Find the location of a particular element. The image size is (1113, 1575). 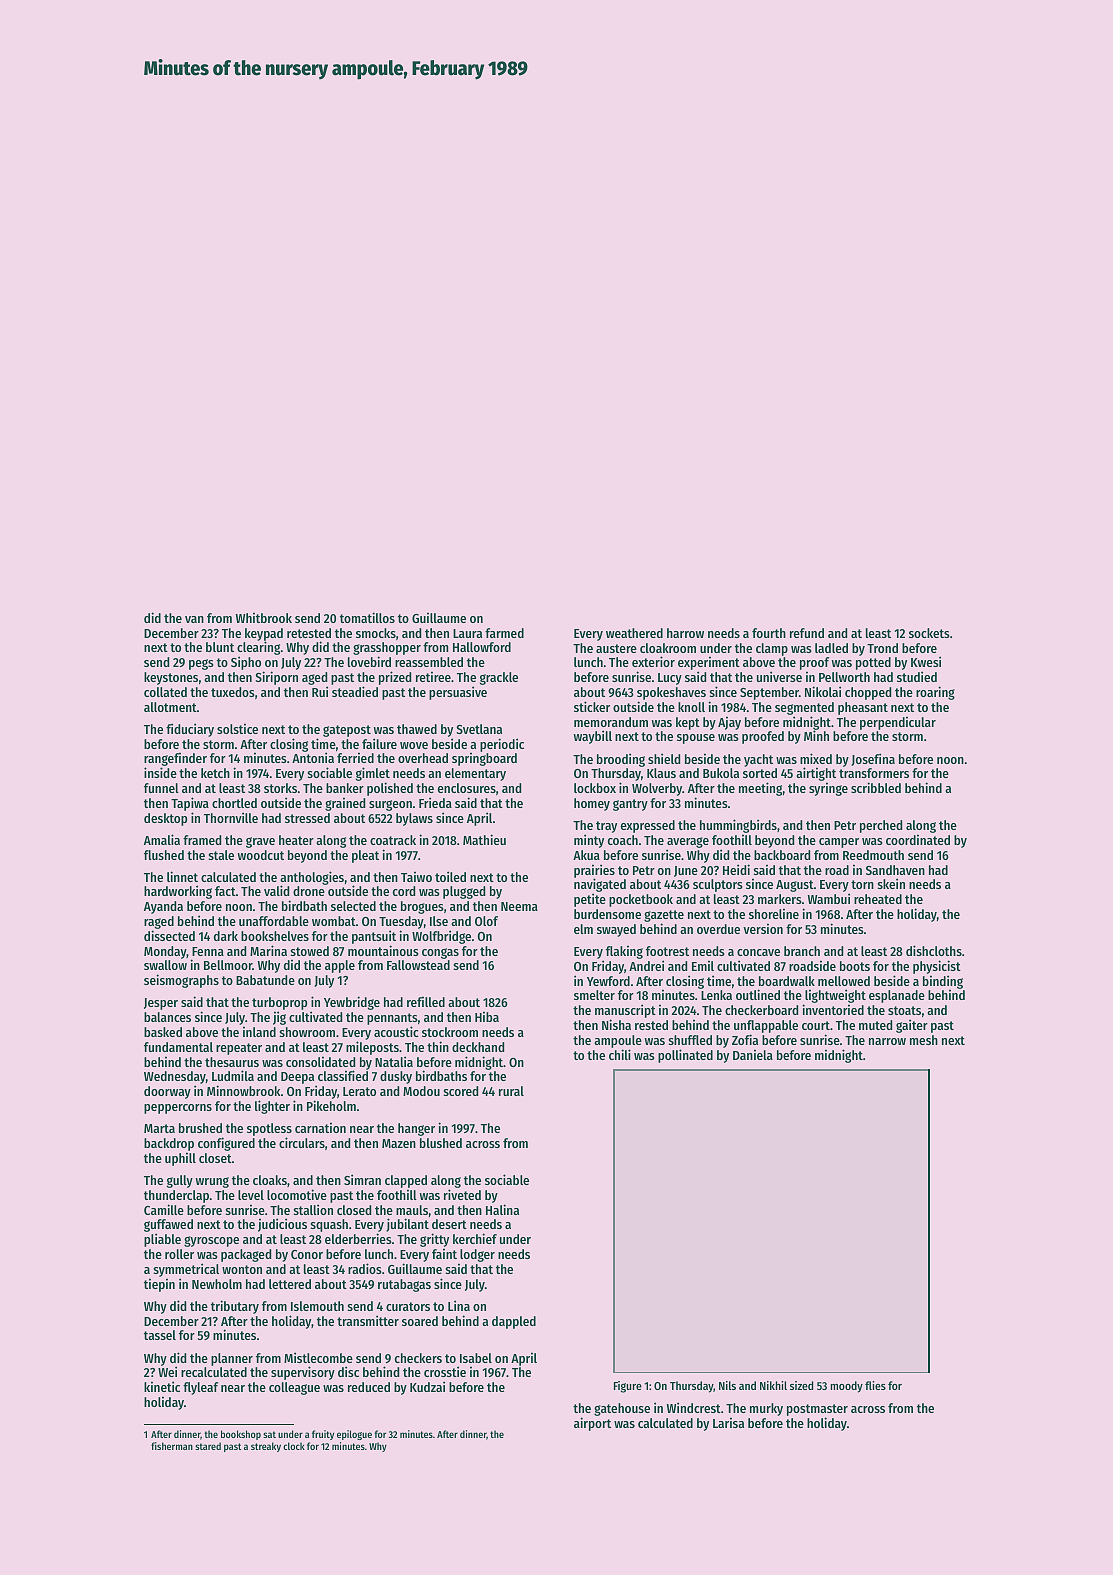

inland is located at coordinates (259, 1031).
